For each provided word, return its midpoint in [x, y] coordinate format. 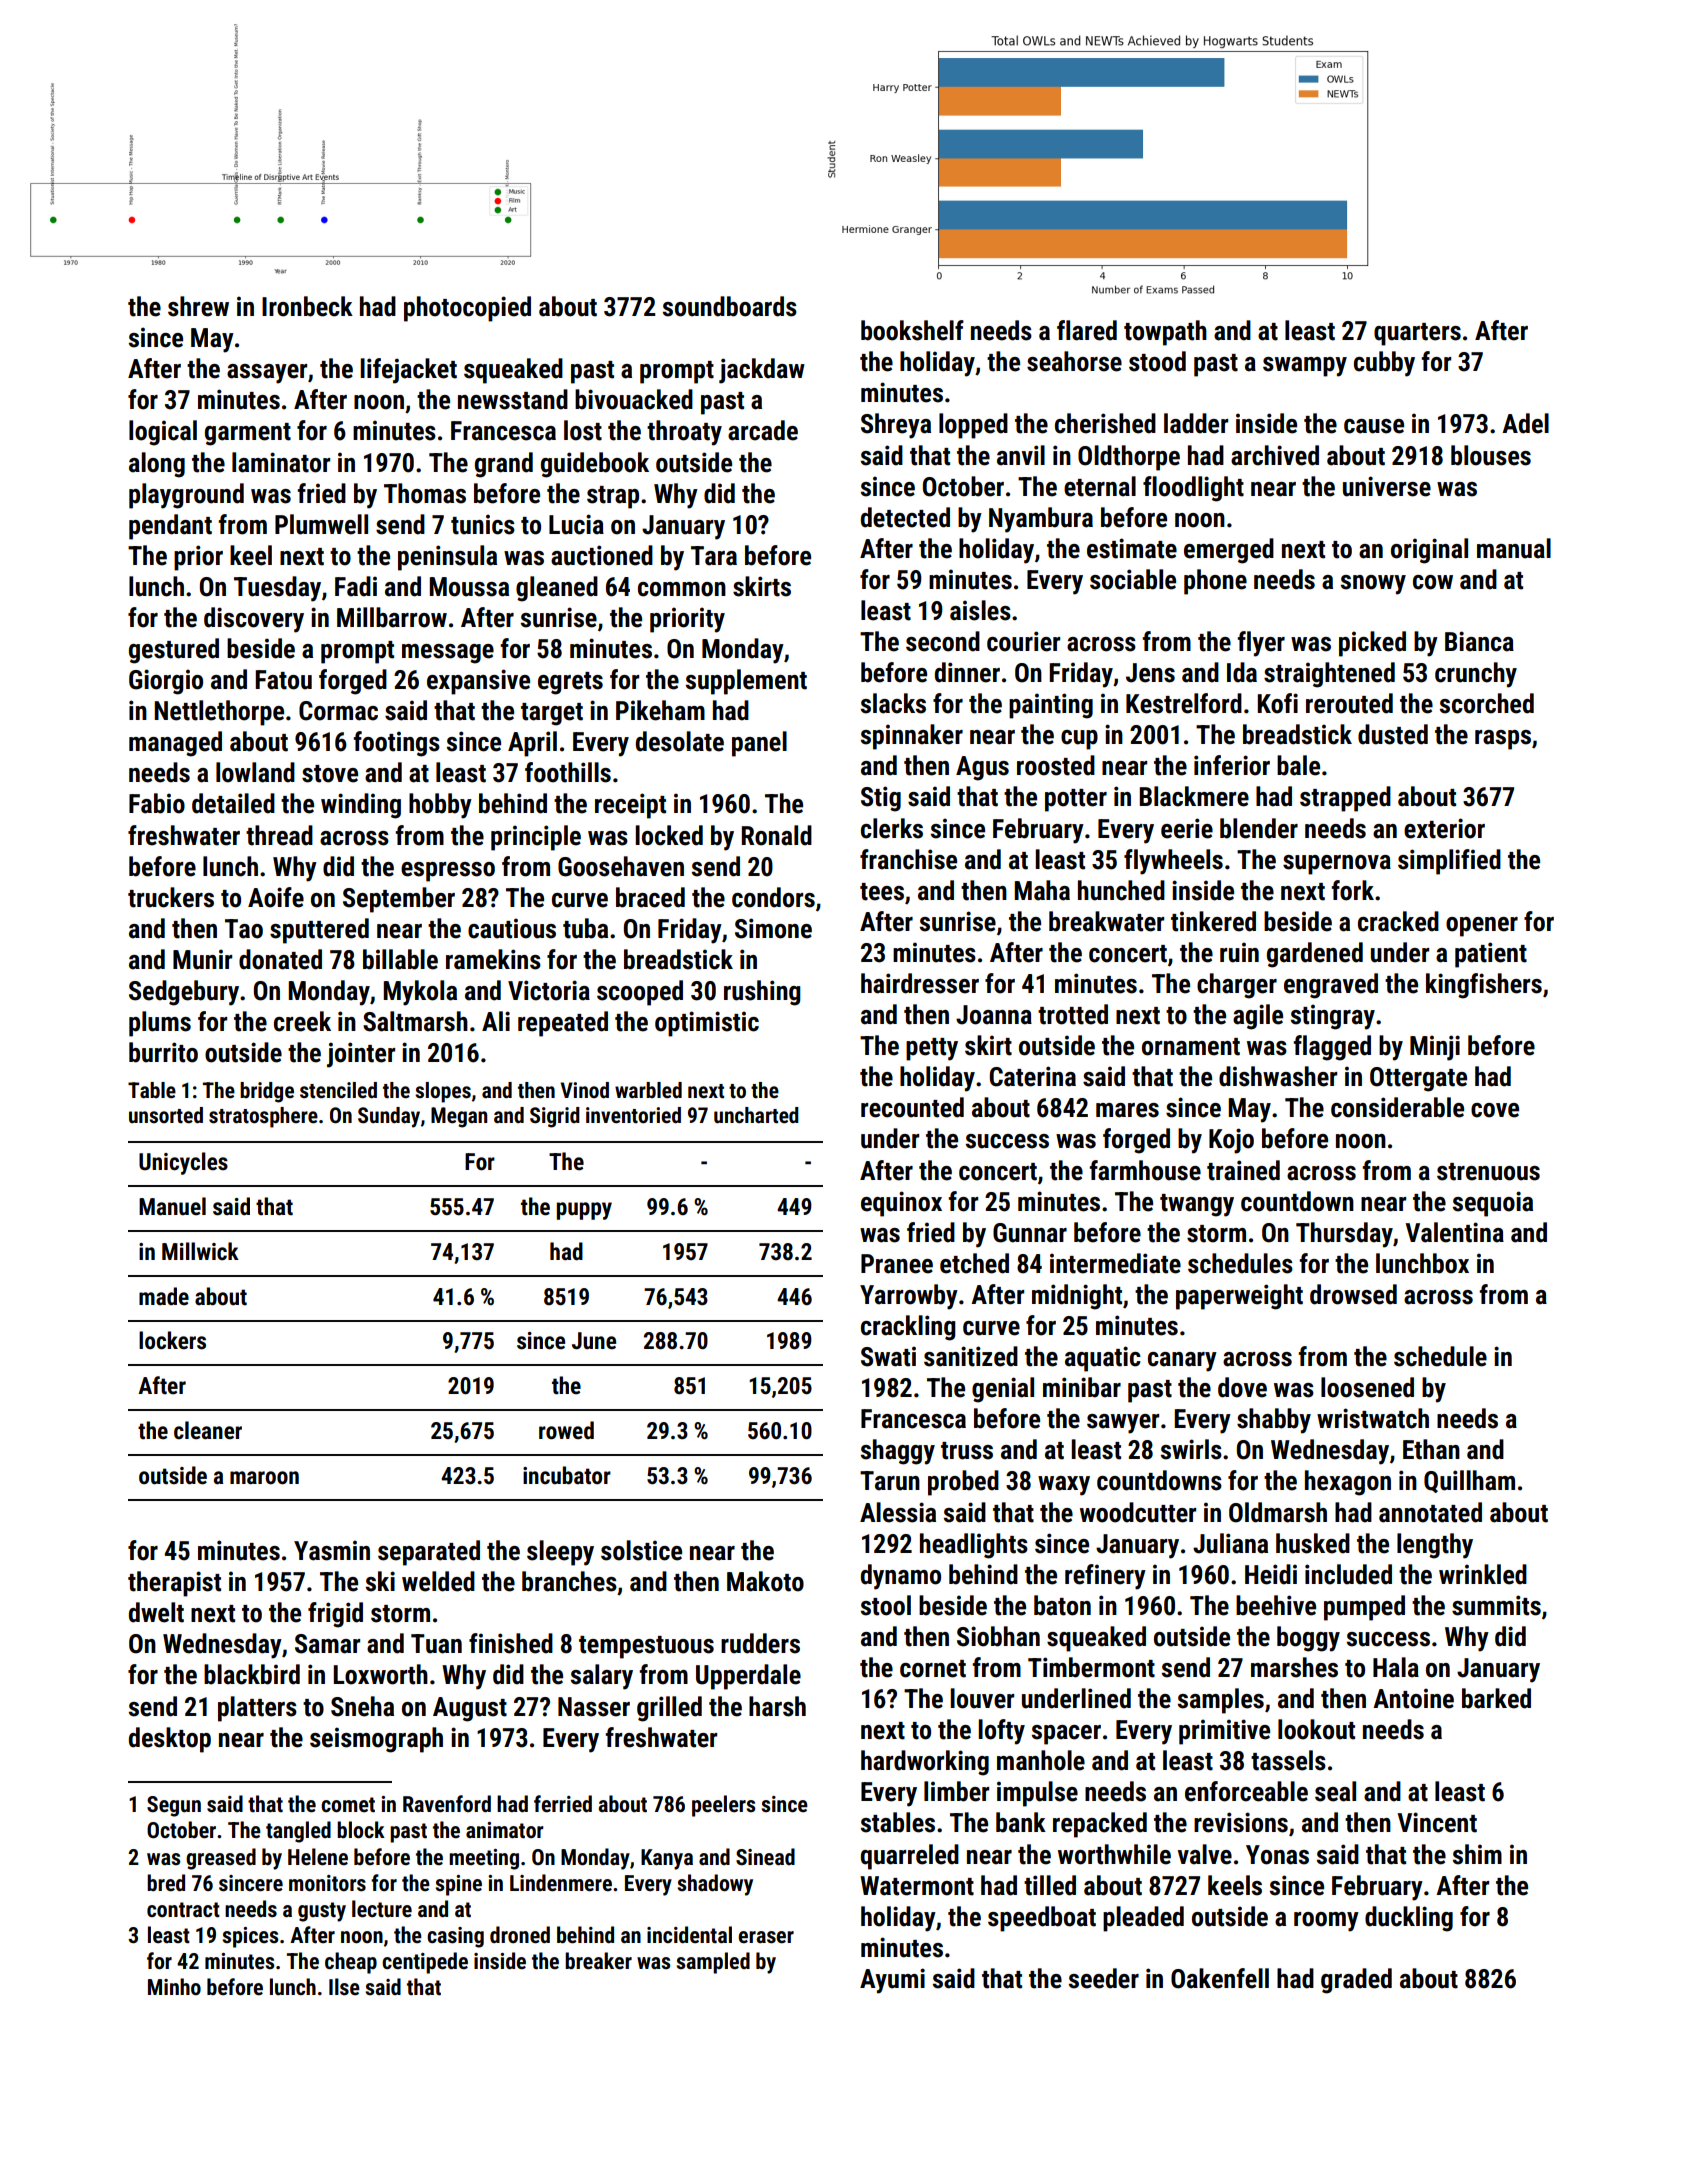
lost [583, 430]
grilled [669, 1709]
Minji [1435, 1048]
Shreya [896, 426]
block [361, 1829]
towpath [1165, 333]
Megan [459, 1117]
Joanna [994, 1015]
